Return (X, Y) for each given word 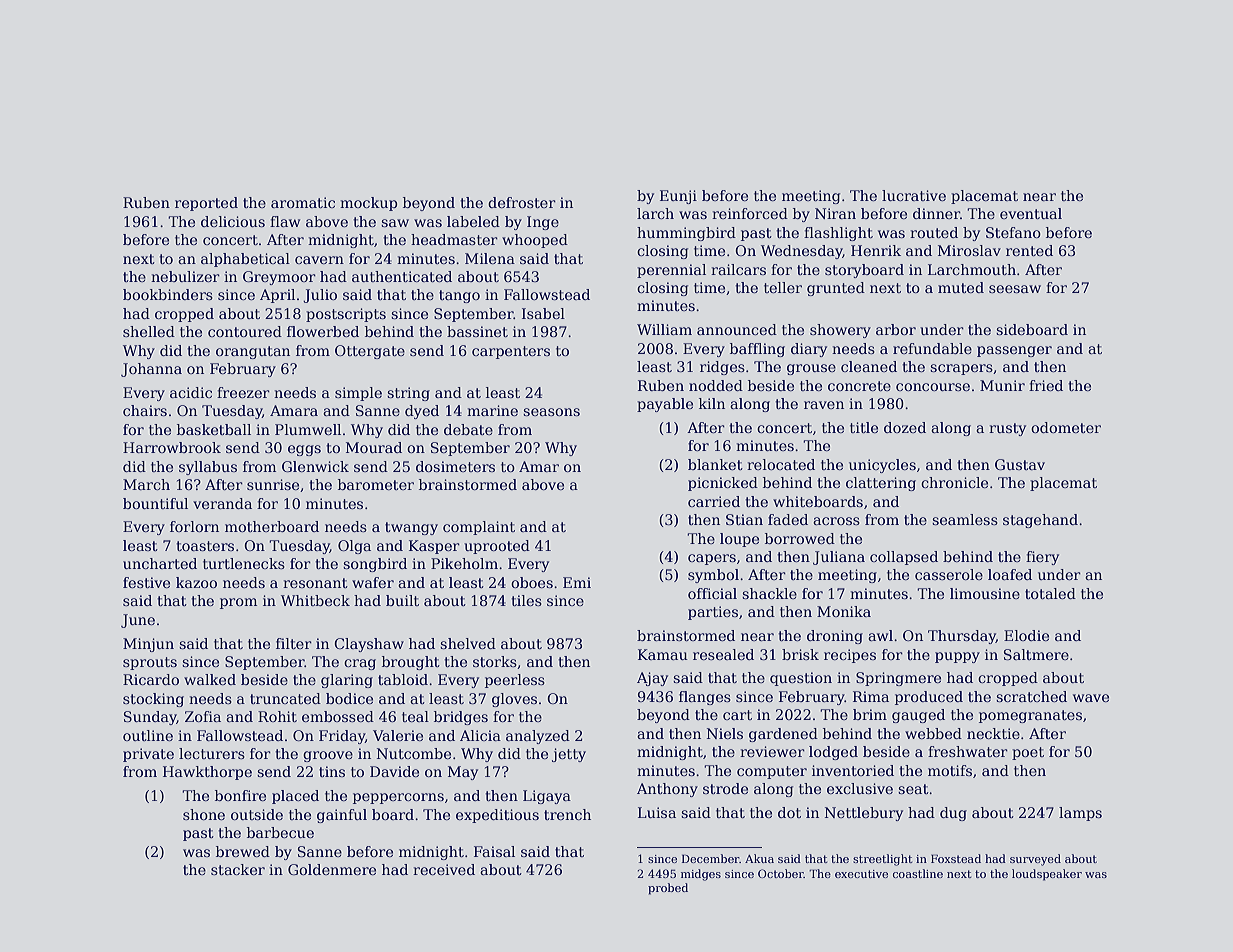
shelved (468, 643)
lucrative (914, 195)
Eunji (678, 197)
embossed (338, 716)
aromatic (303, 202)
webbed (933, 733)
